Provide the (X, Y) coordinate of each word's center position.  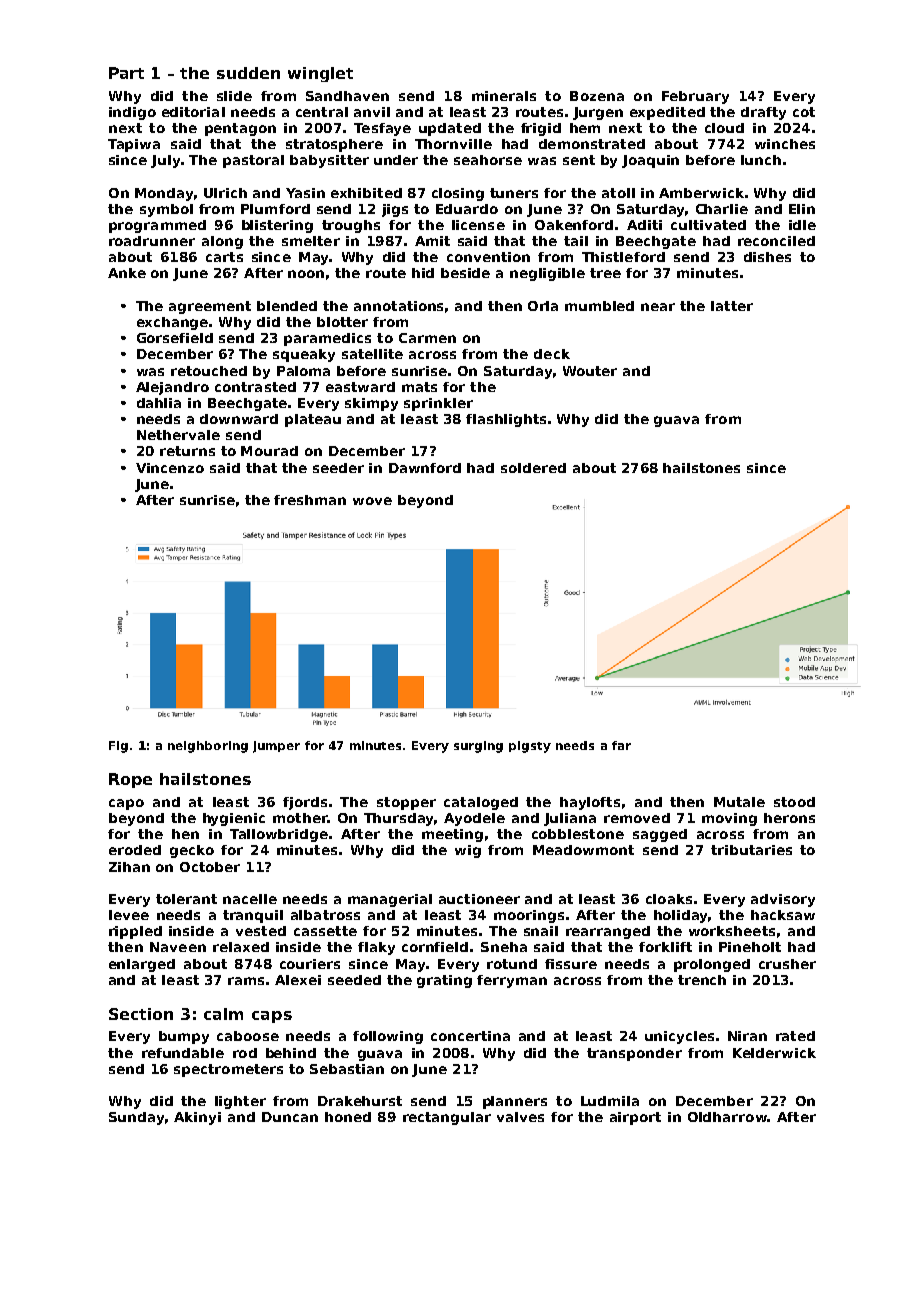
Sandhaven (347, 96)
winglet (320, 74)
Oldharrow (727, 1117)
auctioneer (479, 899)
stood (794, 802)
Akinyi (197, 1118)
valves (520, 1117)
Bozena (597, 96)
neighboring (208, 747)
